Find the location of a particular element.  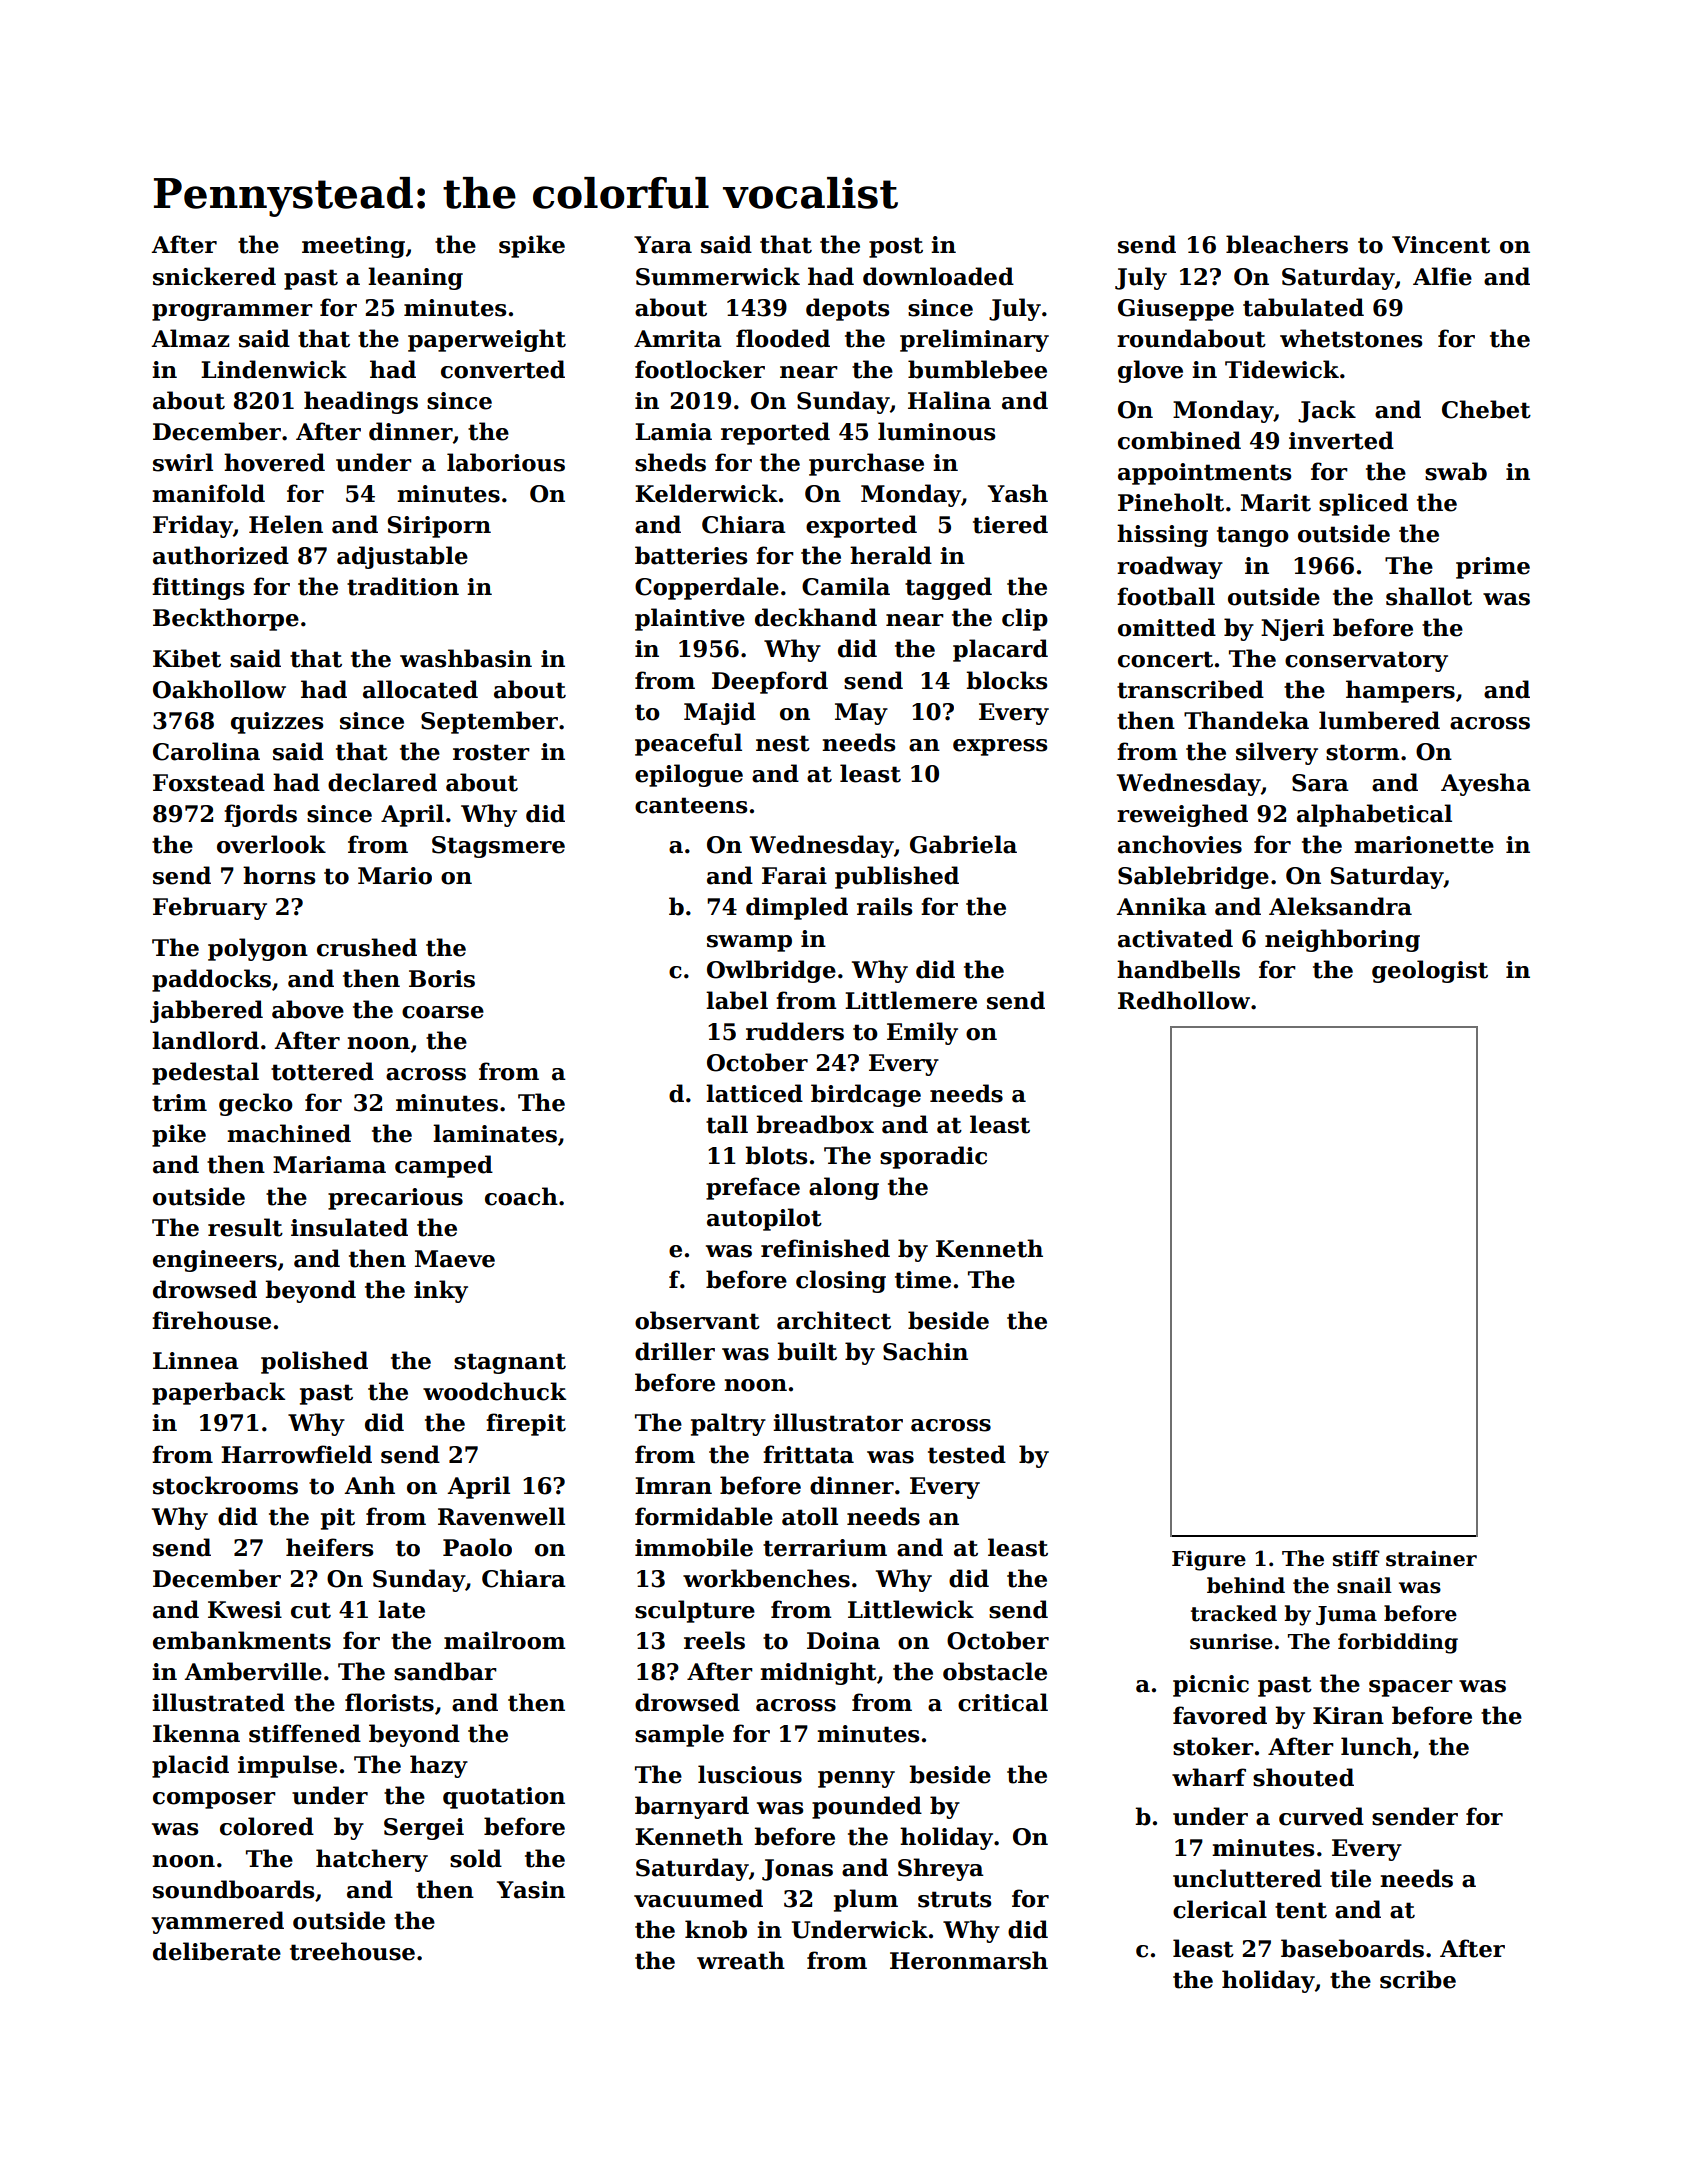

polished is located at coordinates (314, 1362).
